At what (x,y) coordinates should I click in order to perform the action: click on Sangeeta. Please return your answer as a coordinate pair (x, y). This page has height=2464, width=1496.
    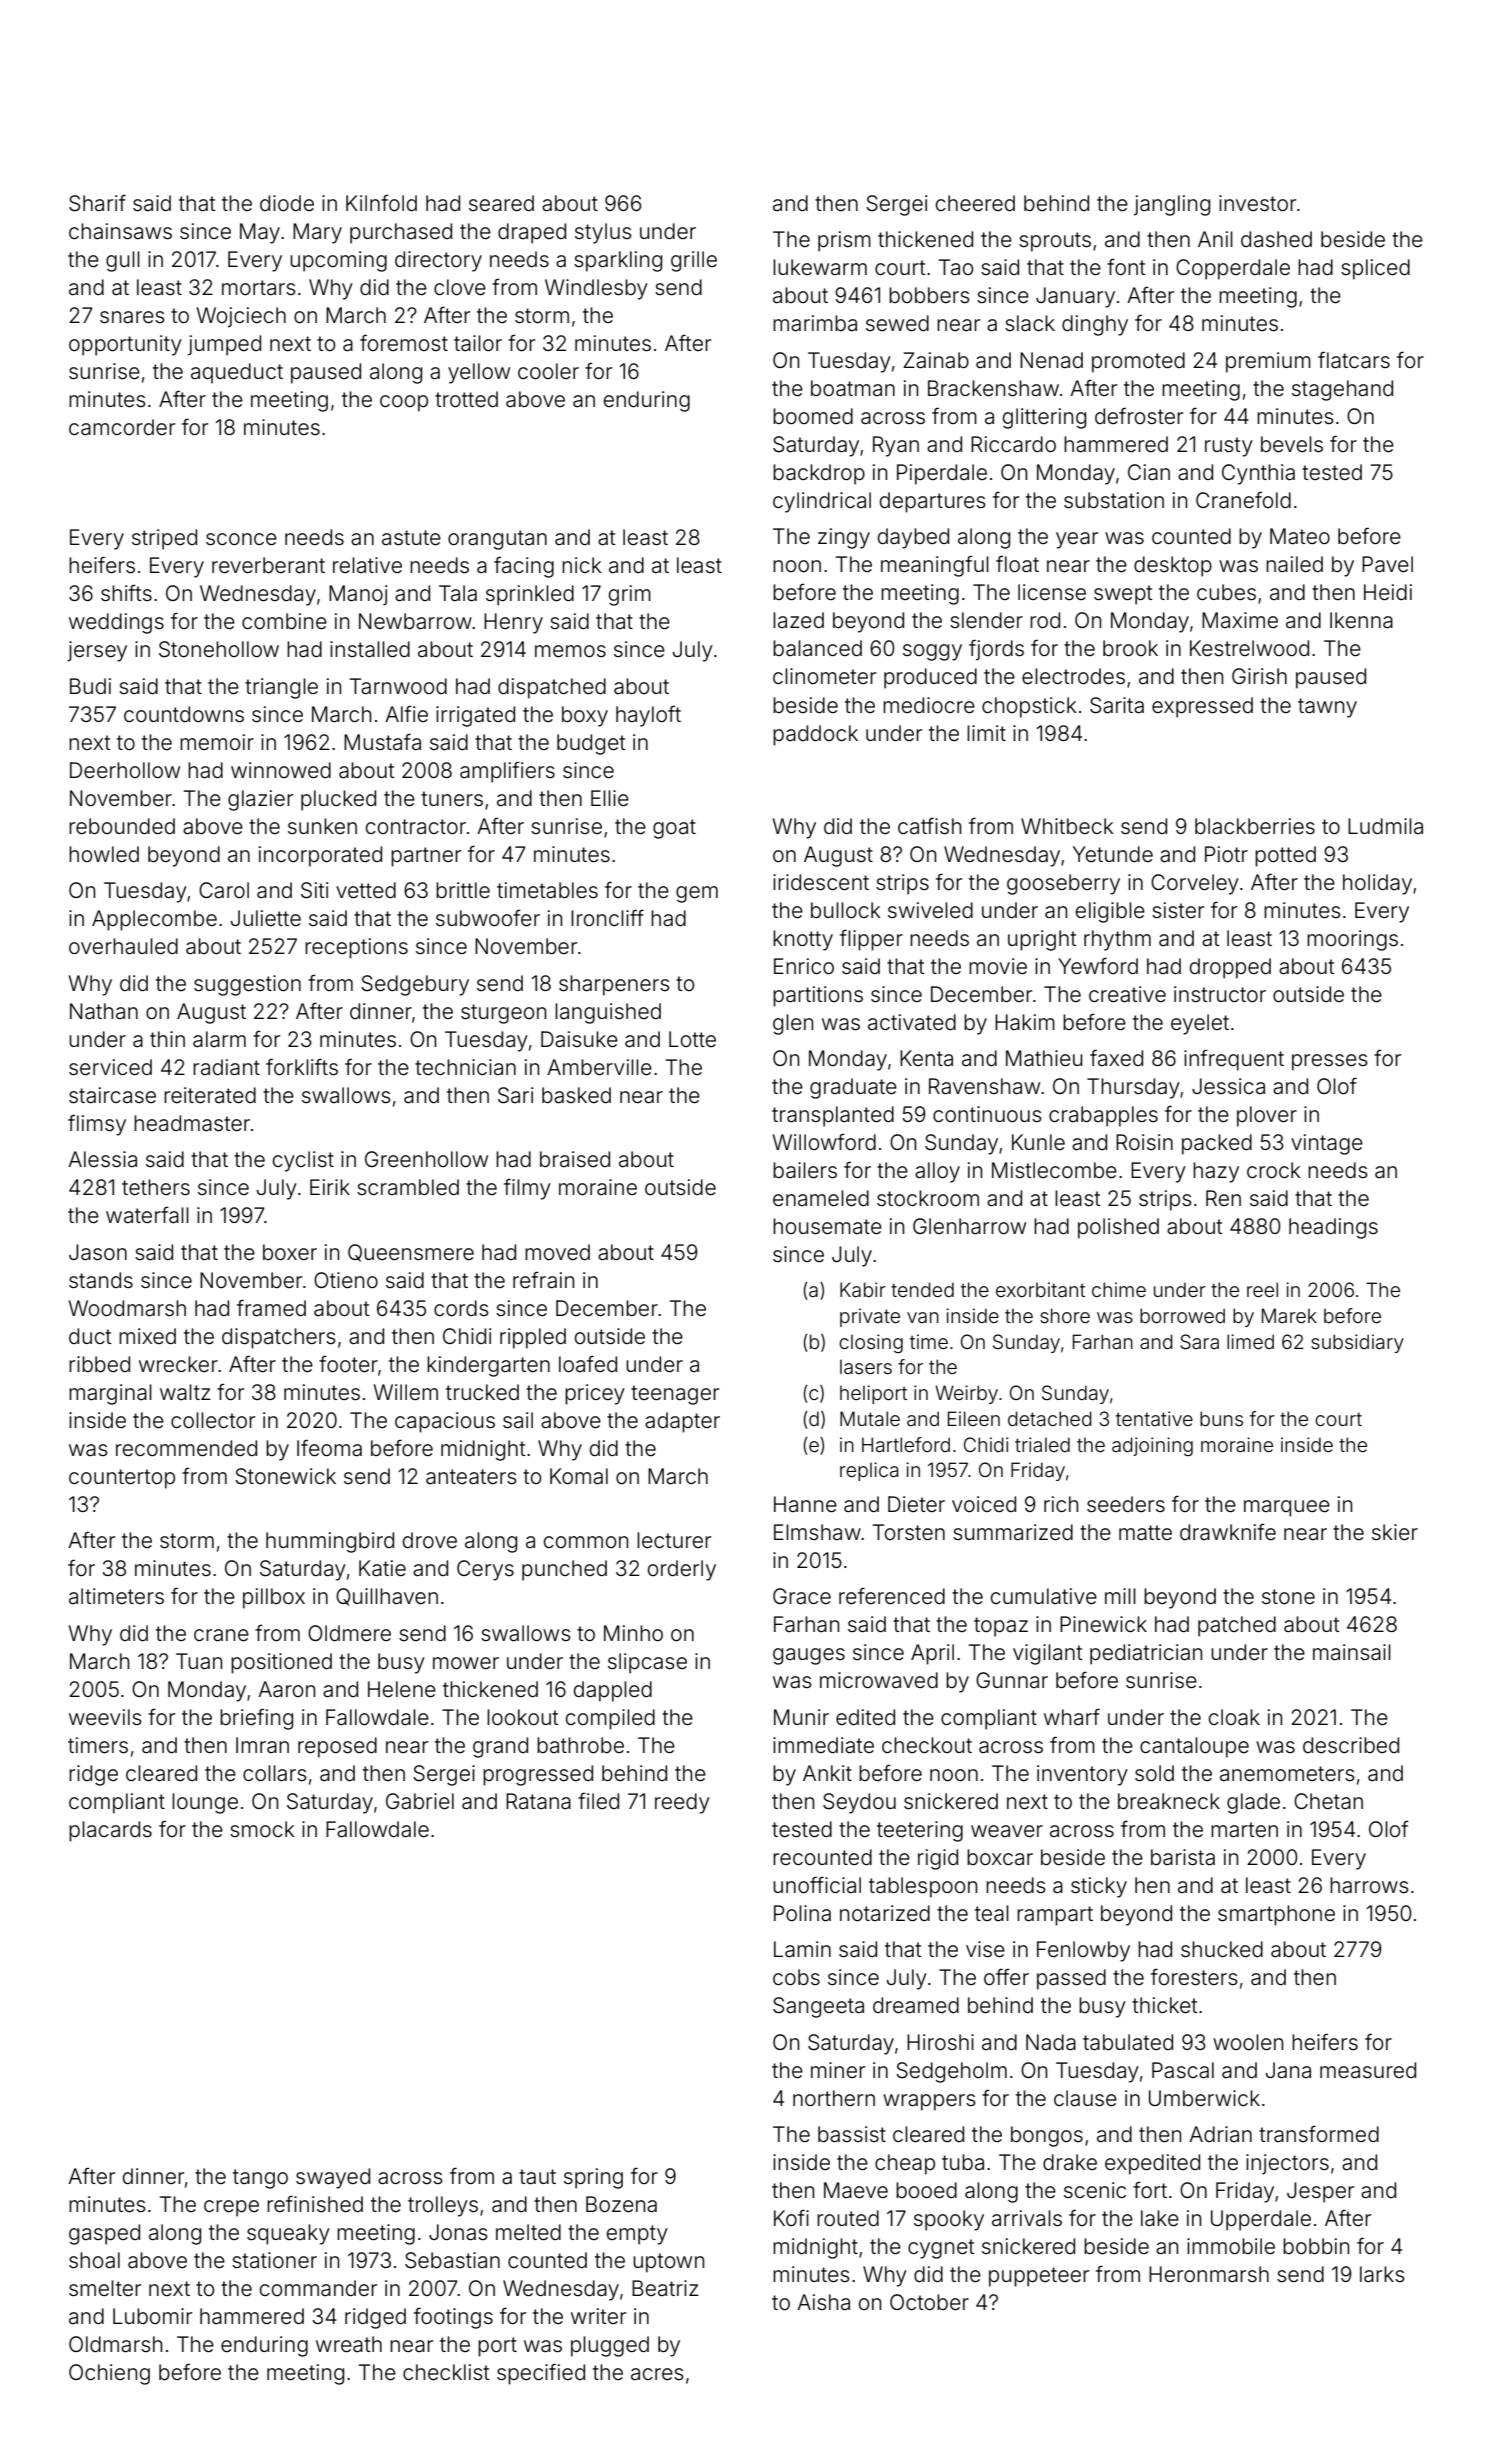
    Looking at the image, I should click on (818, 2007).
